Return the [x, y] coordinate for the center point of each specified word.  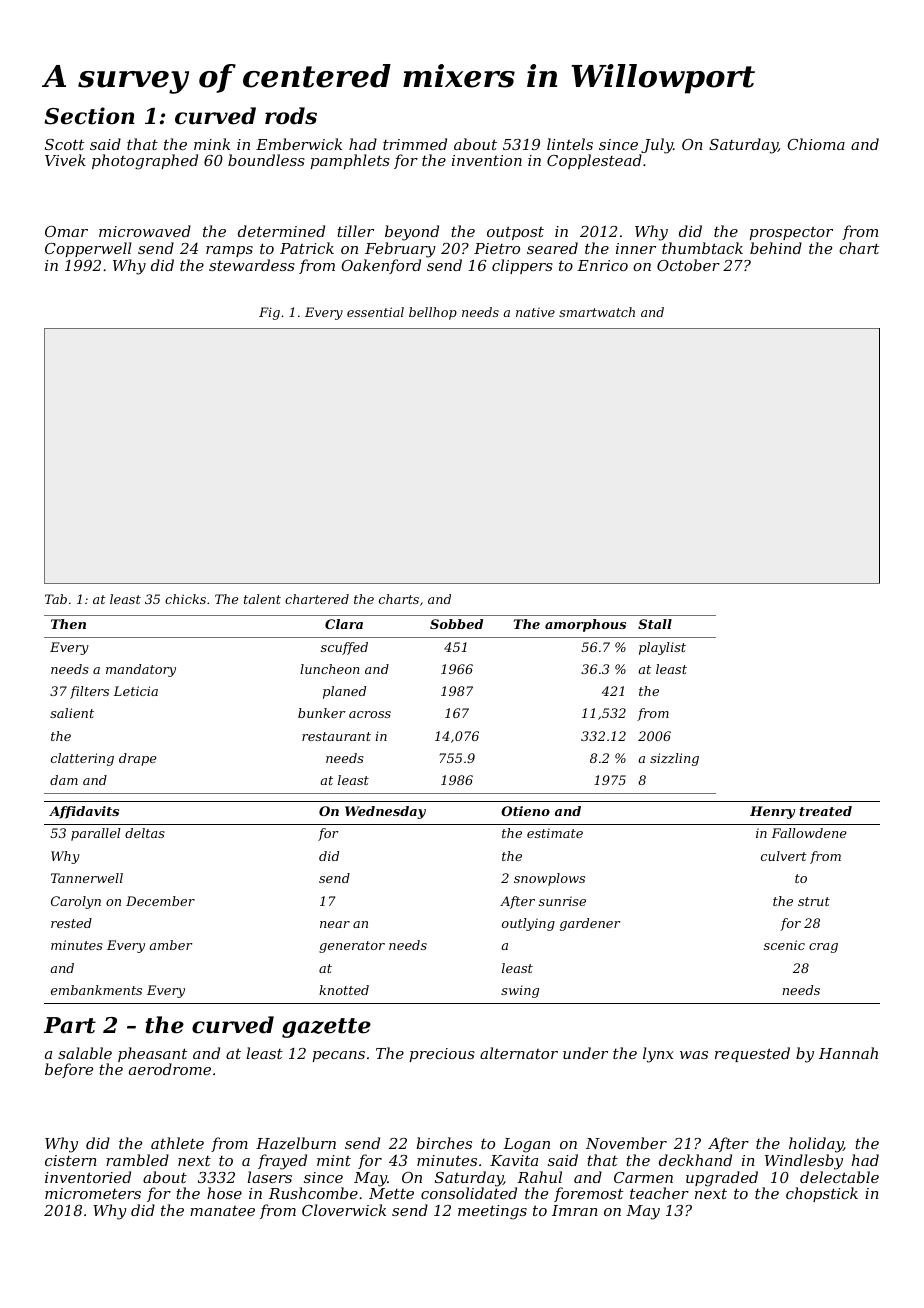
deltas [145, 833]
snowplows [549, 879]
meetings [492, 1212]
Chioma [816, 144]
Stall [655, 624]
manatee [222, 1211]
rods [291, 116]
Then [68, 624]
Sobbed [456, 624]
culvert [784, 856]
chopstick [822, 1194]
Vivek [65, 160]
